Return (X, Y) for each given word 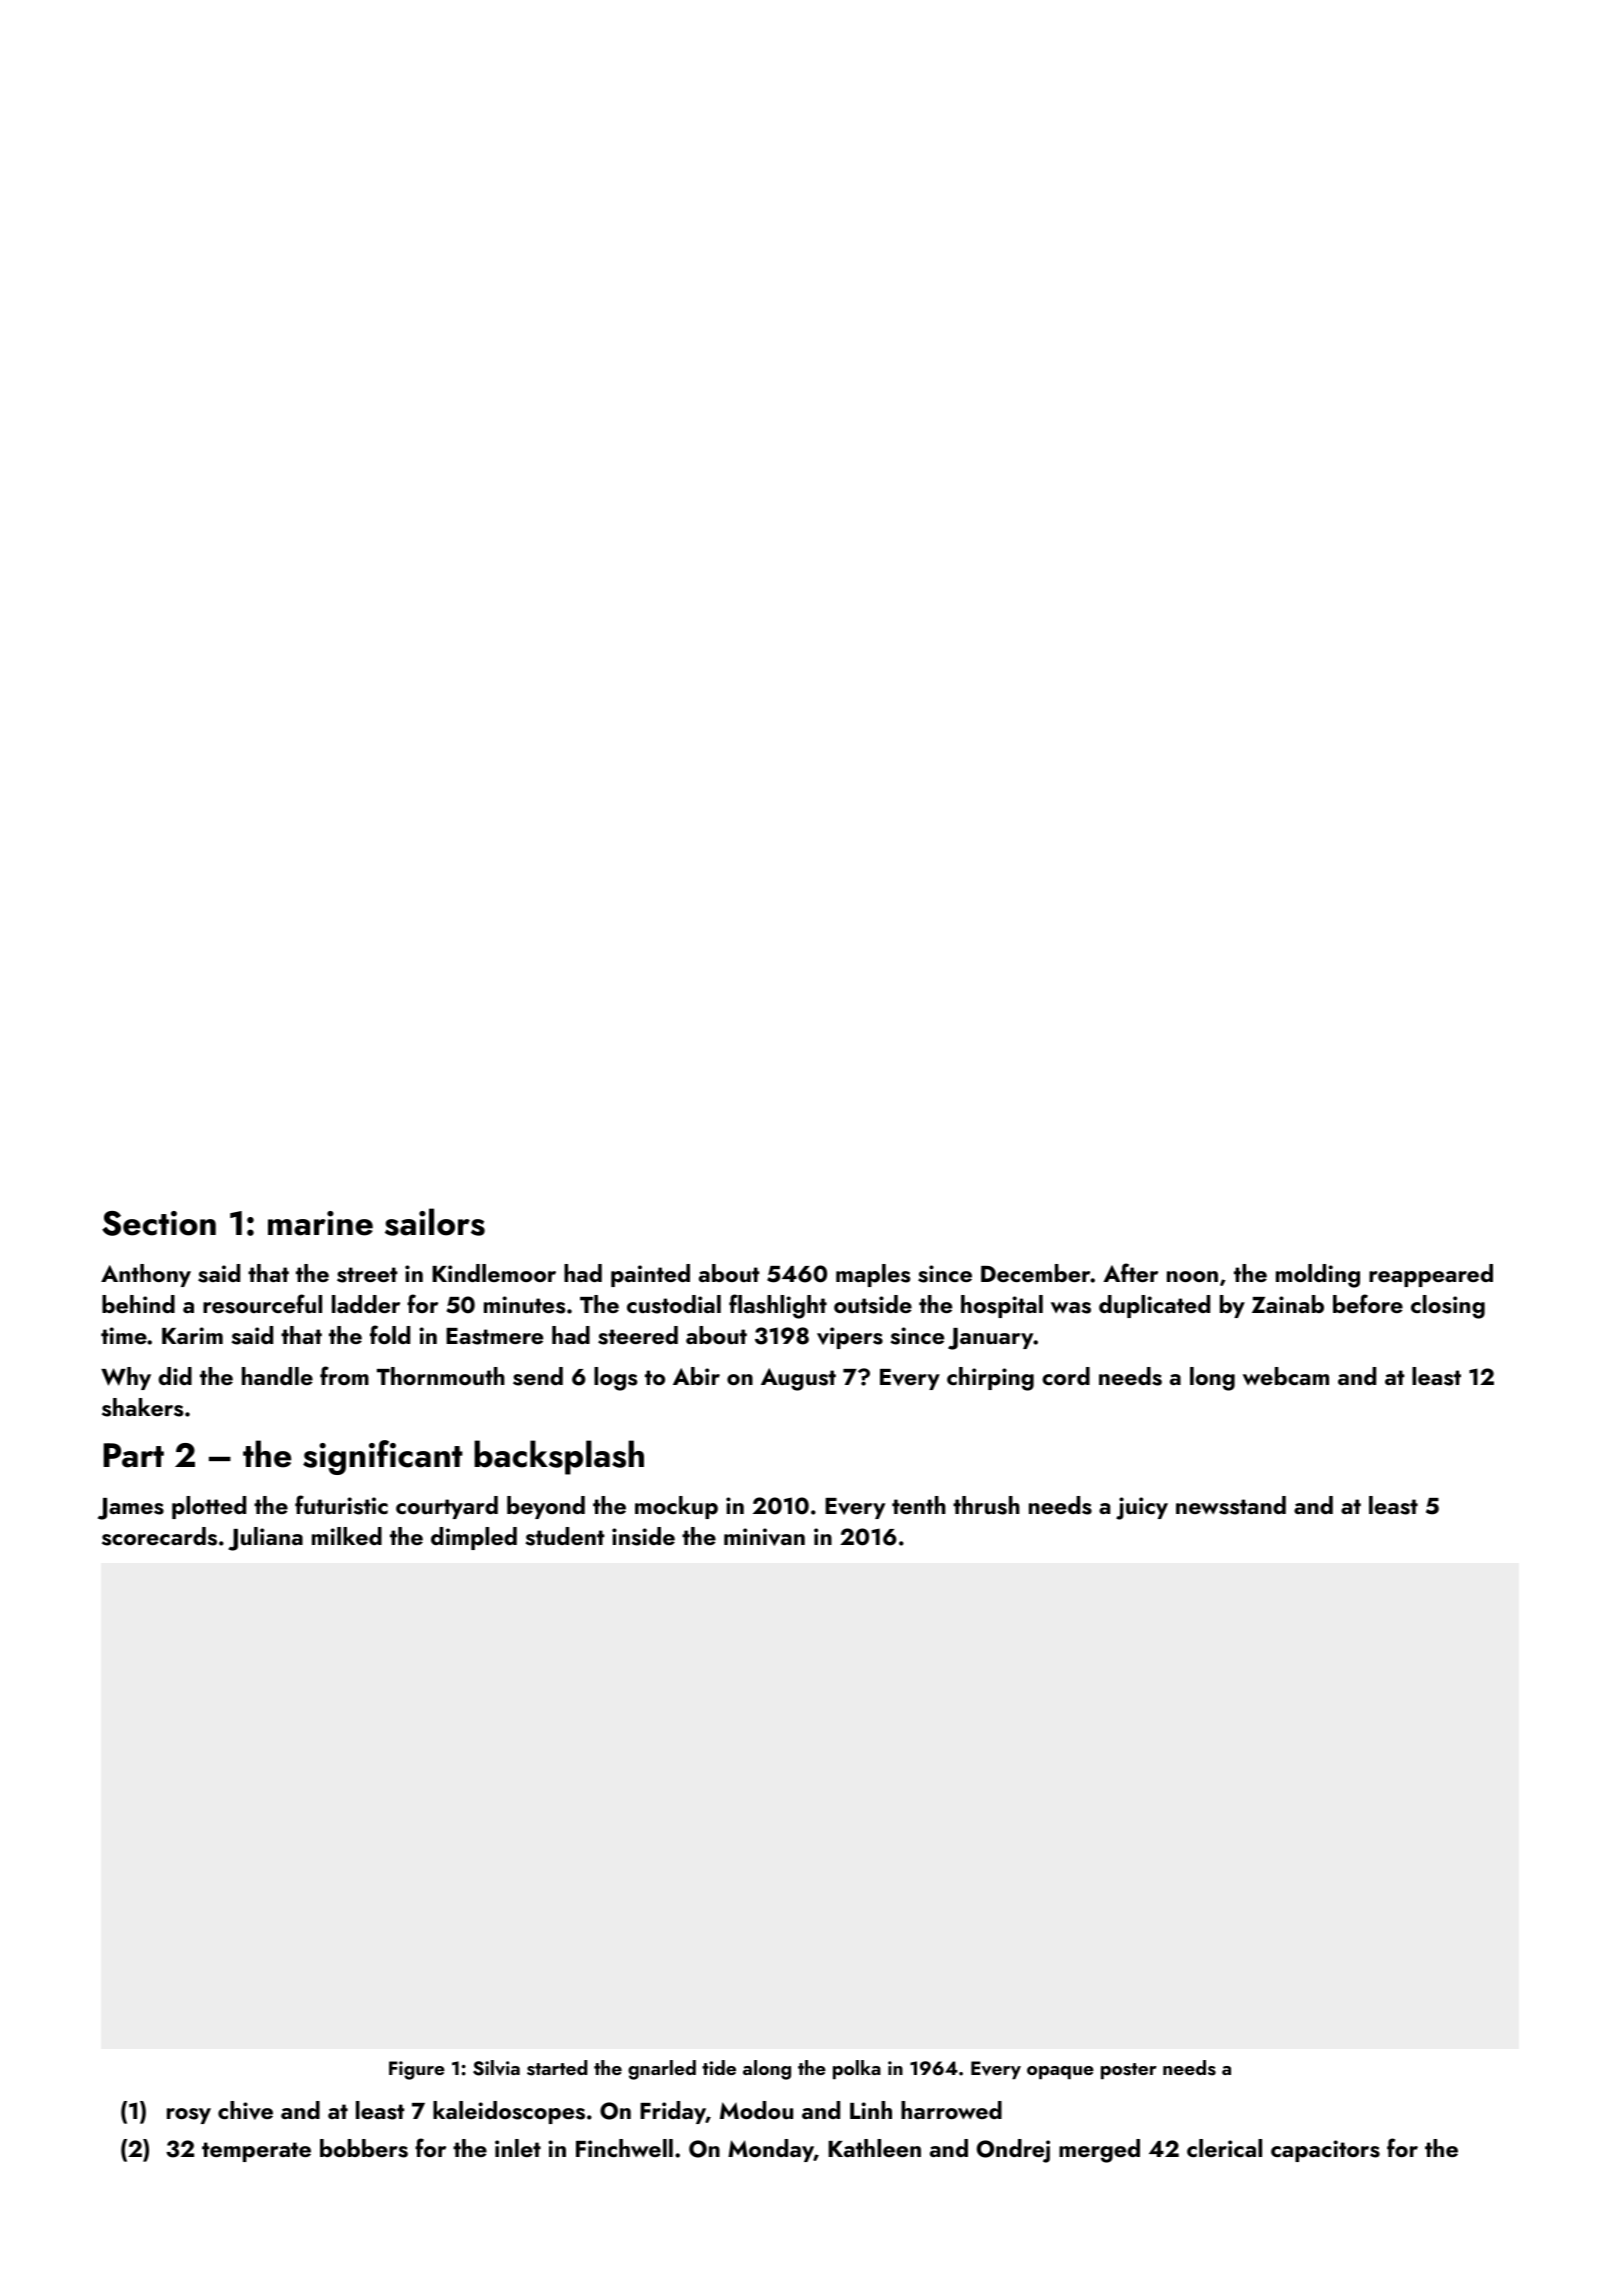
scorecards (159, 1536)
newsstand (1231, 1505)
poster (1129, 2071)
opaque (1060, 2072)
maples (873, 1275)
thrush (986, 1505)
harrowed (951, 2110)
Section (159, 1223)
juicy (1142, 1508)
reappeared (1431, 1275)
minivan (764, 1537)
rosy (189, 2116)
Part (133, 1455)
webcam (1286, 1376)
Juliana (265, 1539)
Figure (417, 2070)
